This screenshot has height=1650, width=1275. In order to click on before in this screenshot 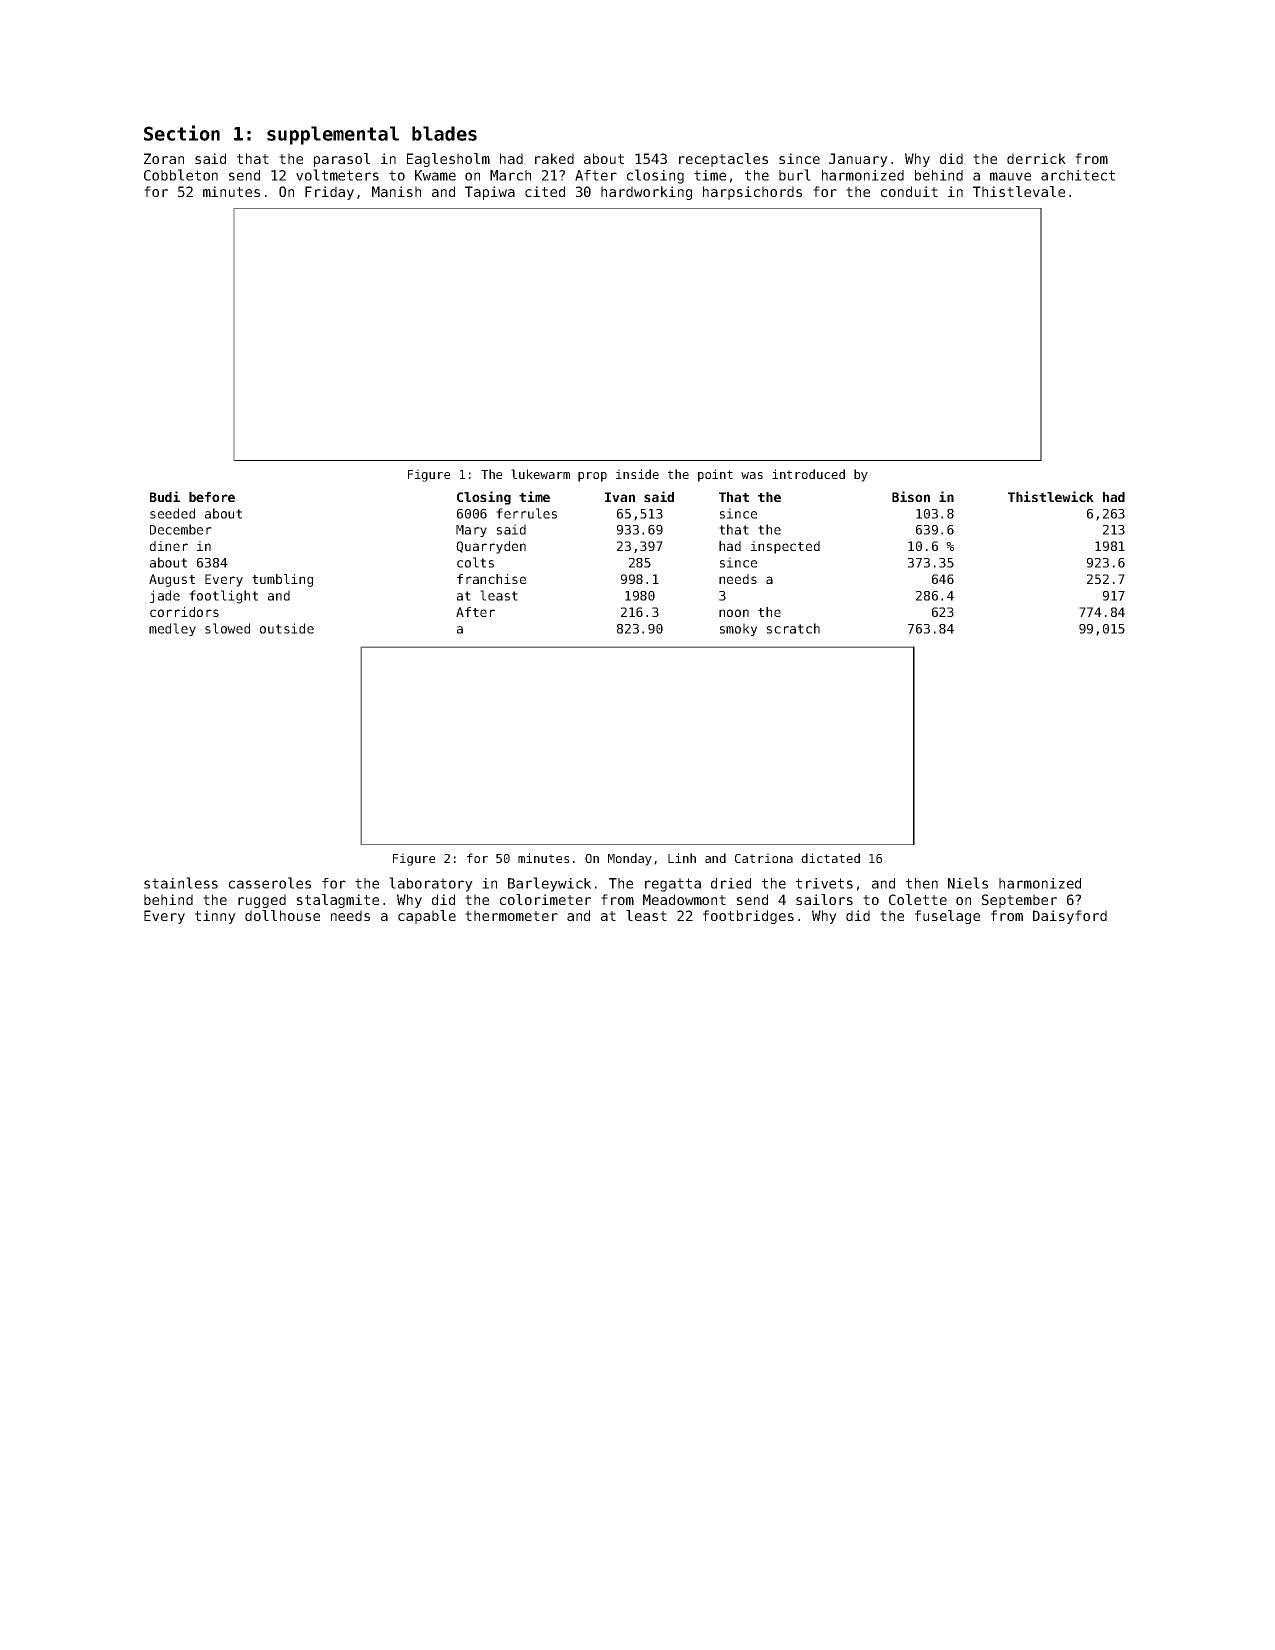, I will do `click(212, 497)`.
